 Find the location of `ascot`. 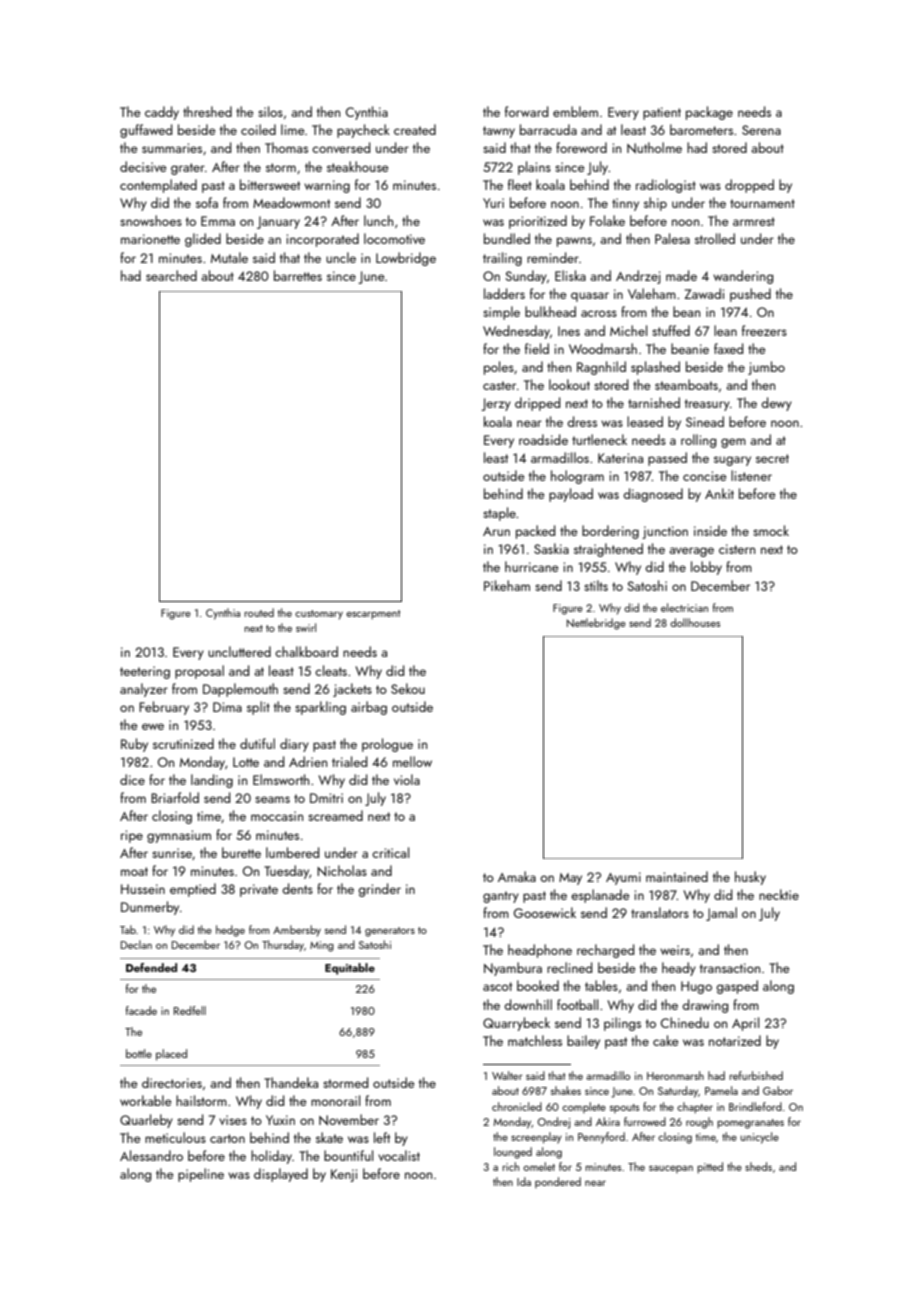

ascot is located at coordinates (497, 986).
